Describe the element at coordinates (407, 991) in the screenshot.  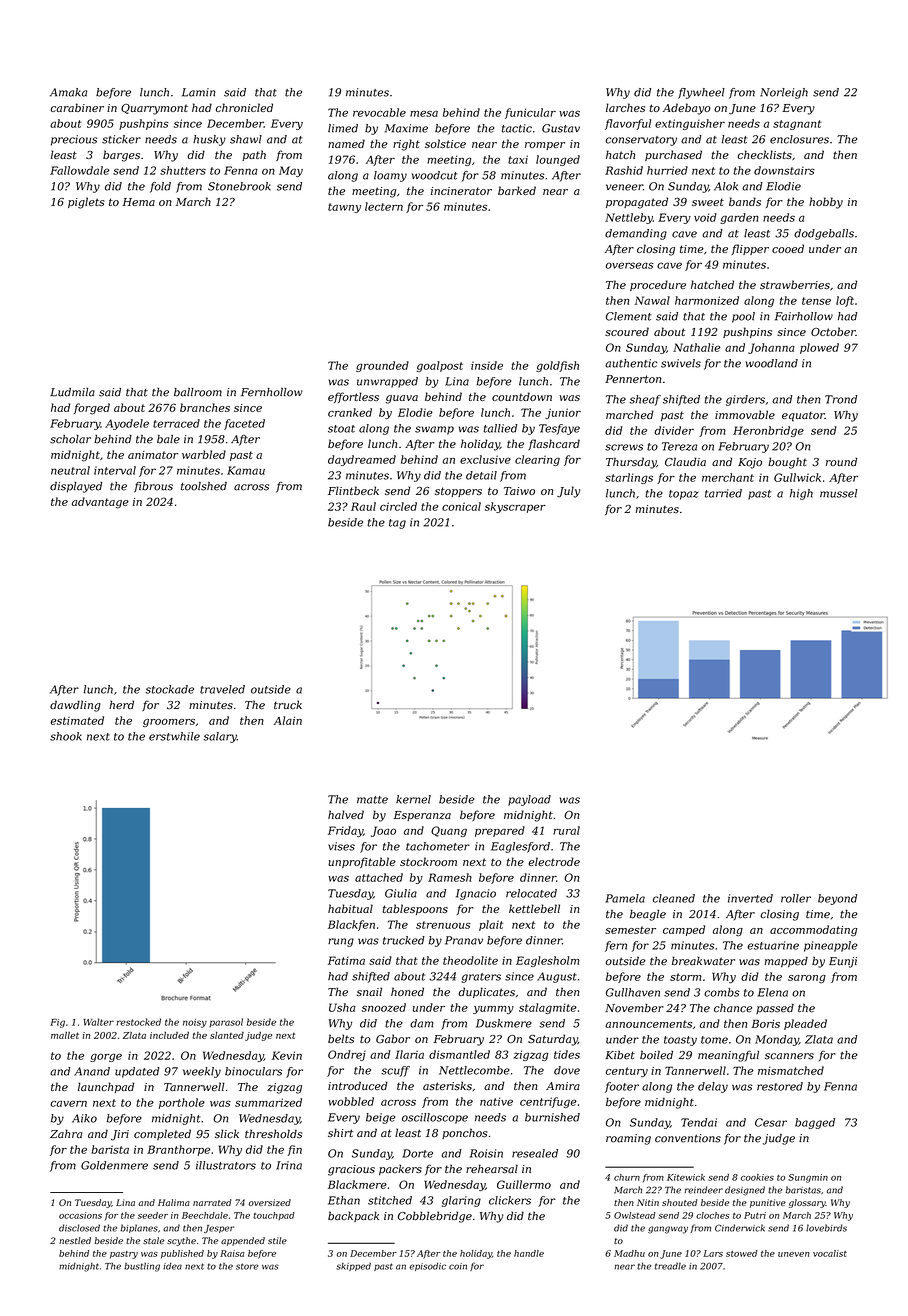
I see `honed` at that location.
